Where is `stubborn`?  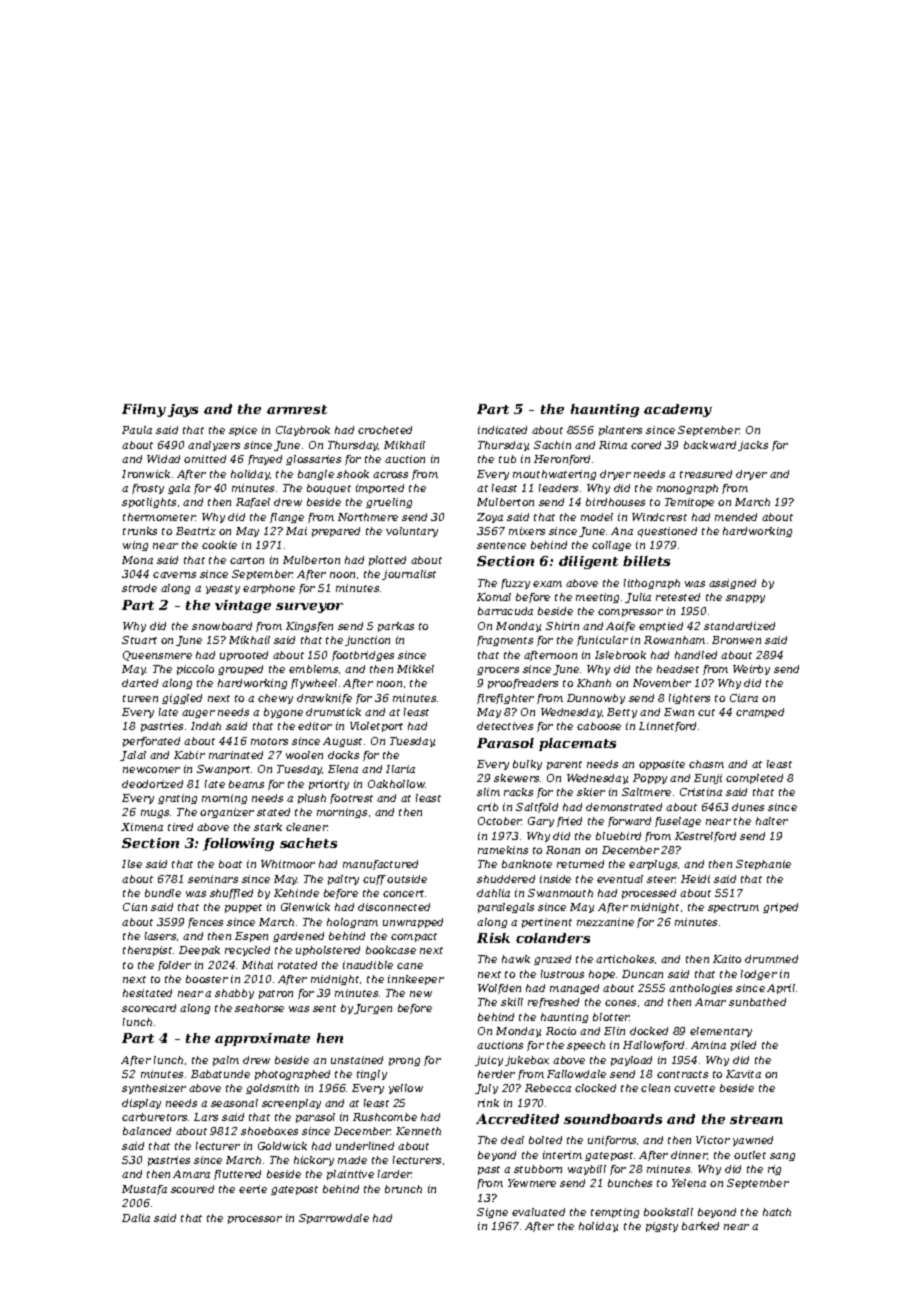 stubborn is located at coordinates (538, 1169).
